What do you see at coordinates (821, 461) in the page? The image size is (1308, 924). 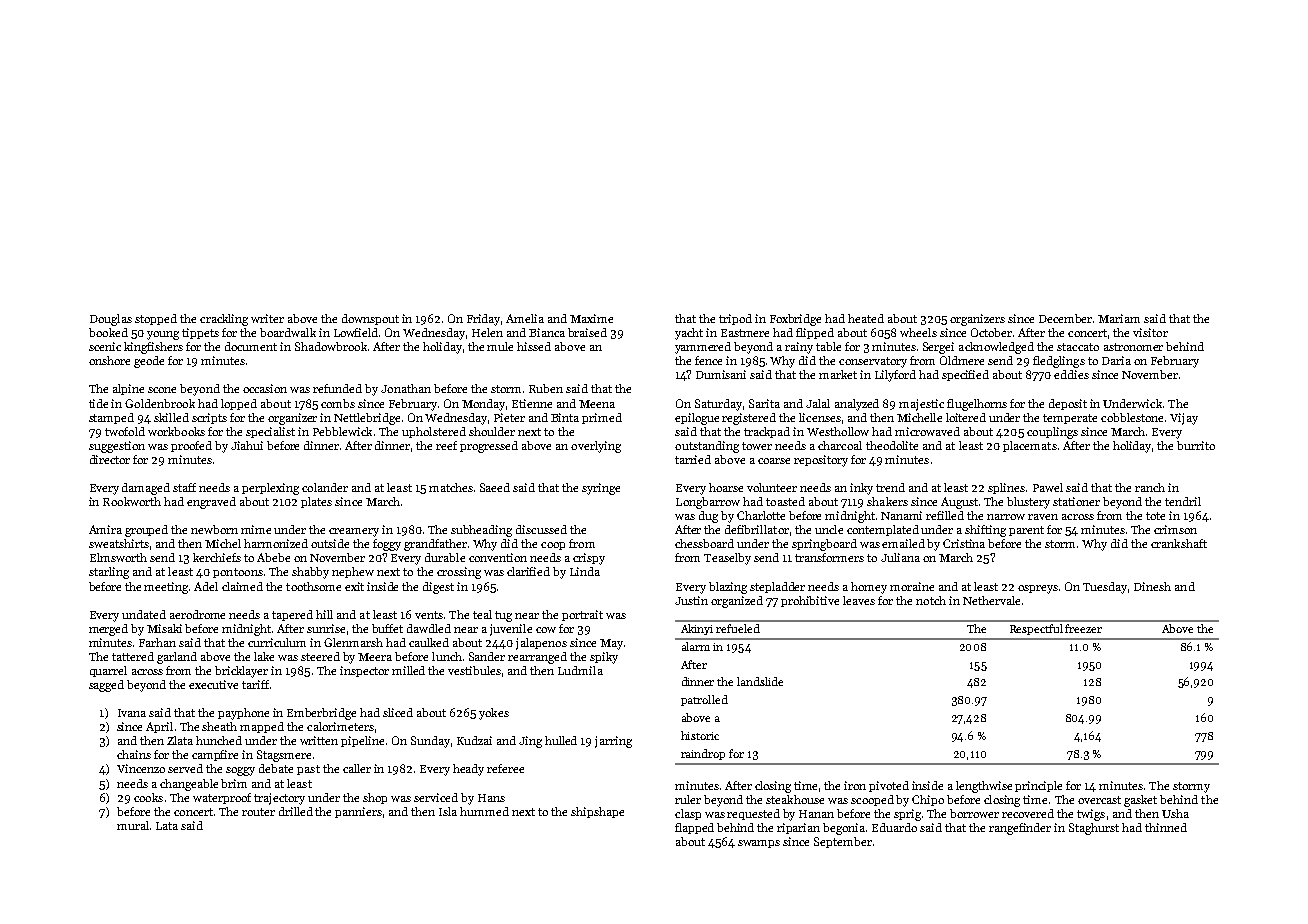 I see `repository` at bounding box center [821, 461].
